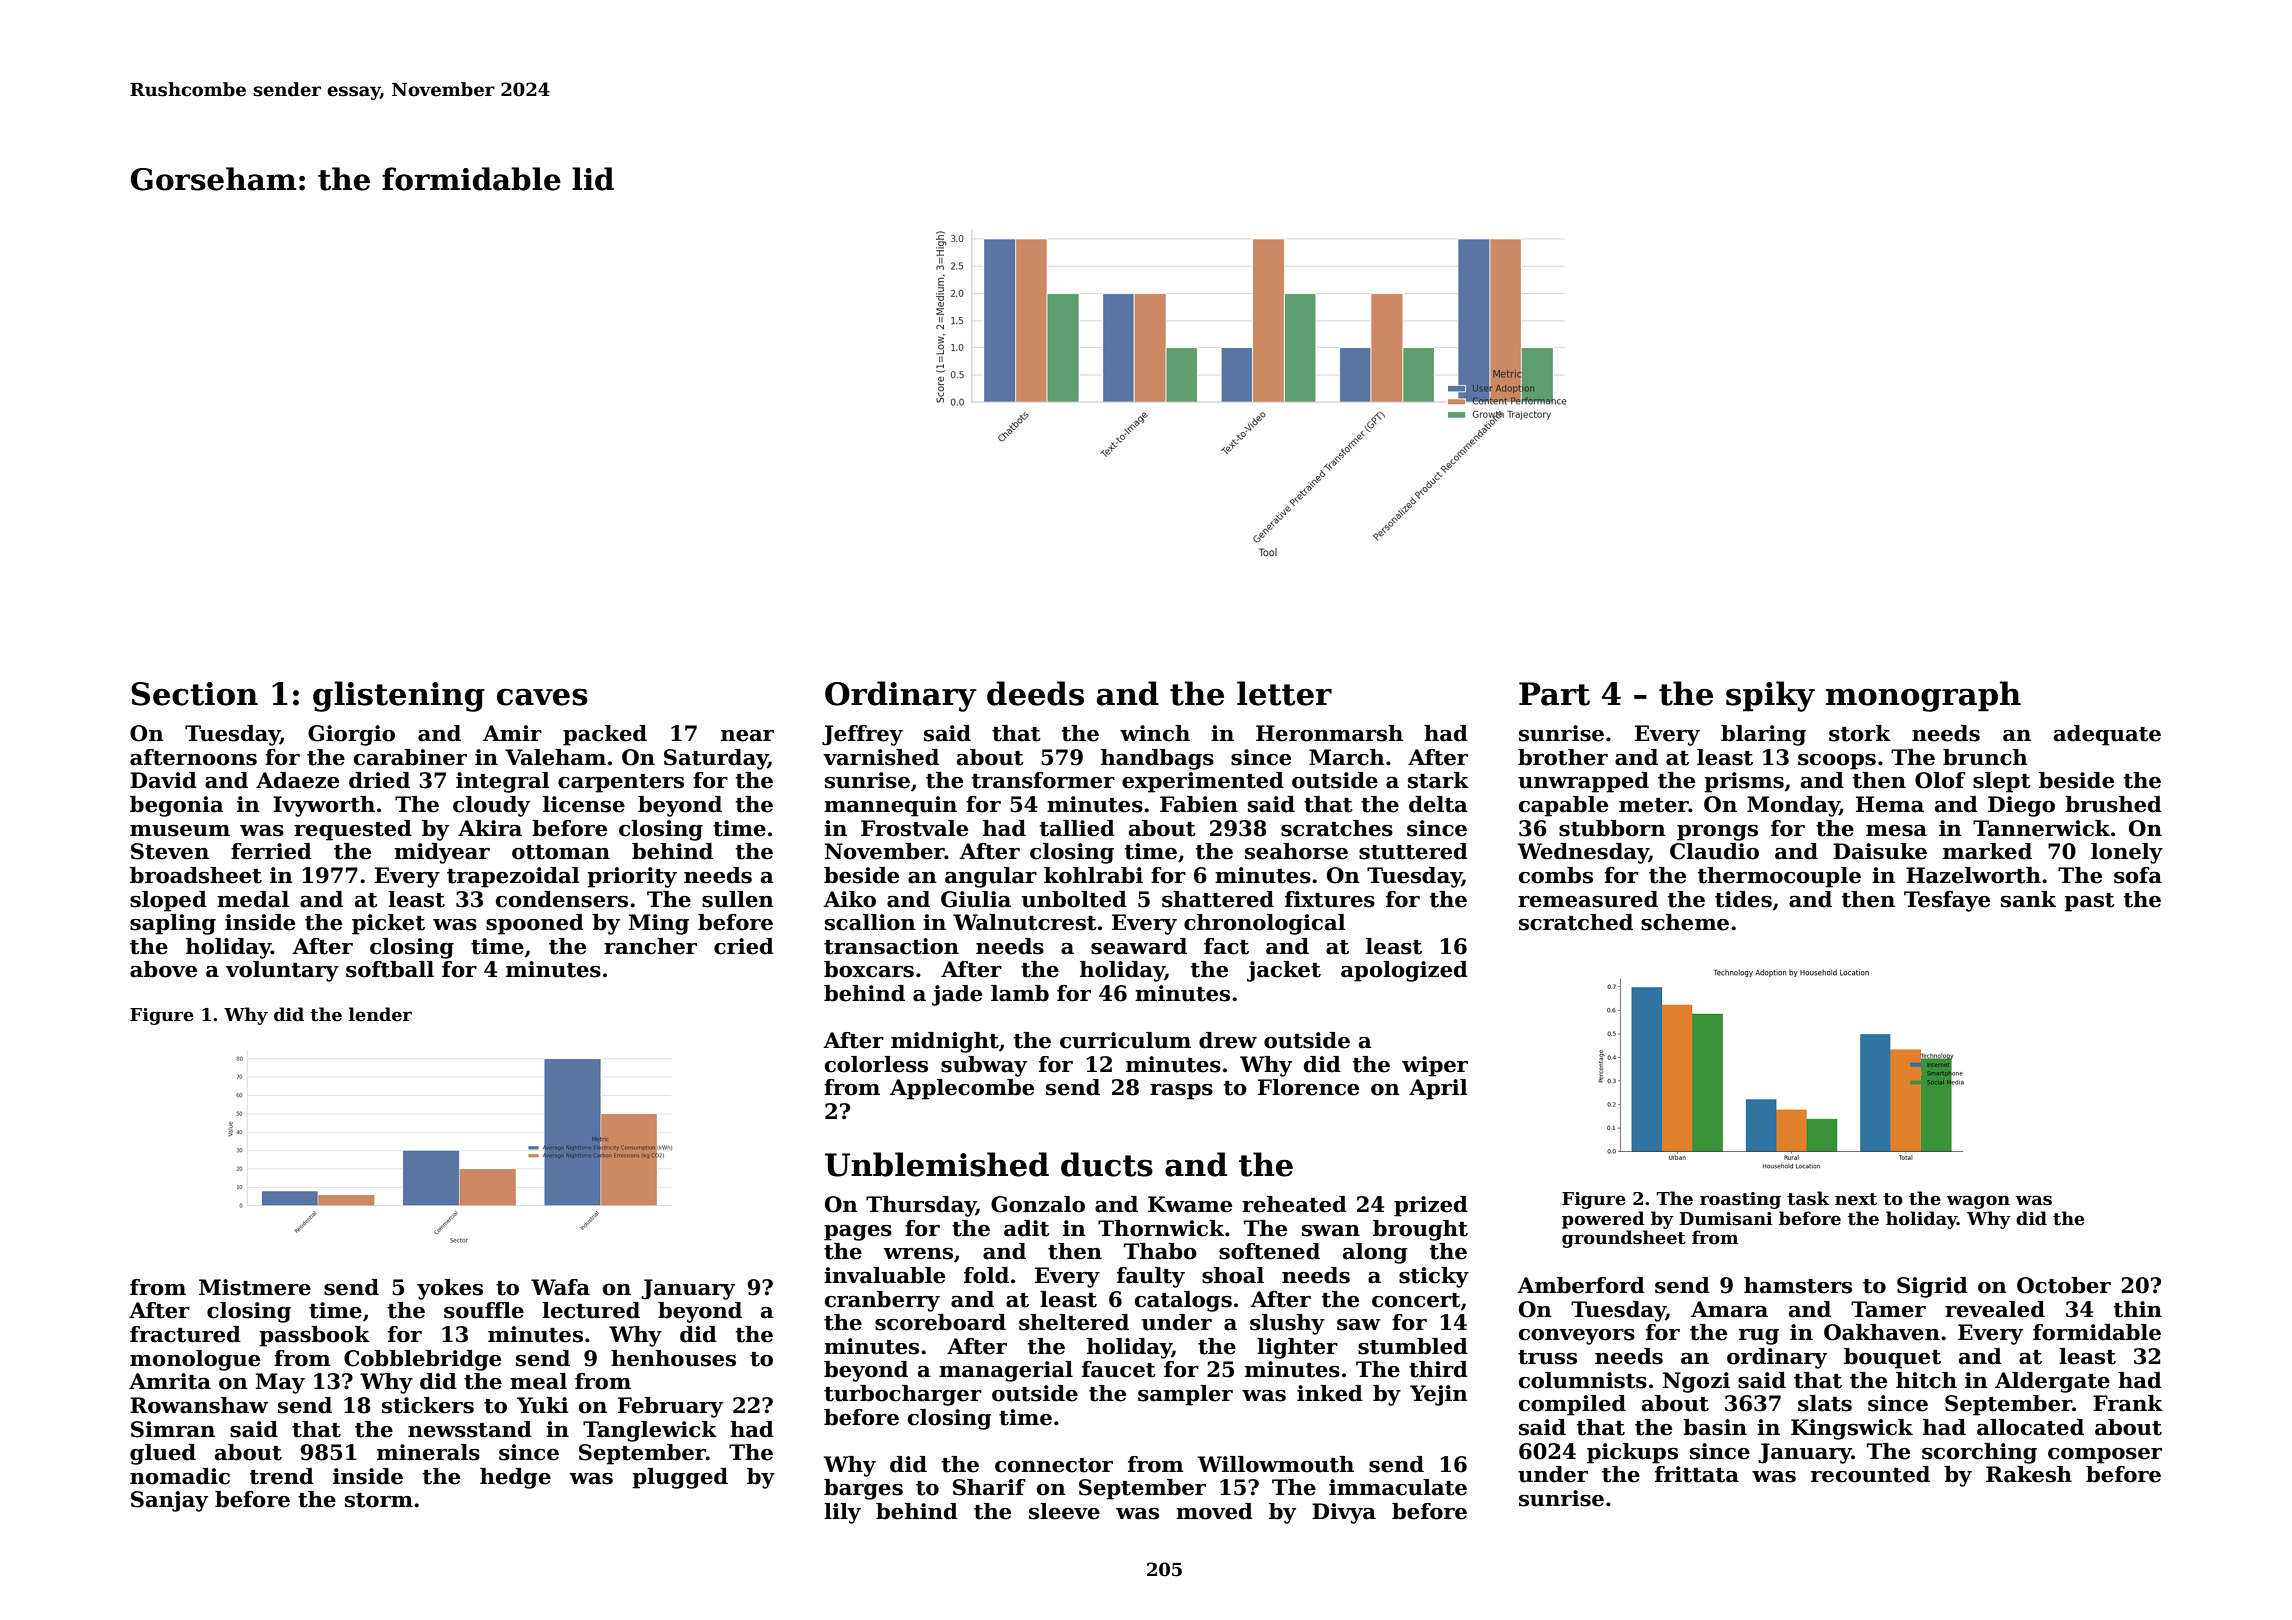  I want to click on lender, so click(380, 1014).
